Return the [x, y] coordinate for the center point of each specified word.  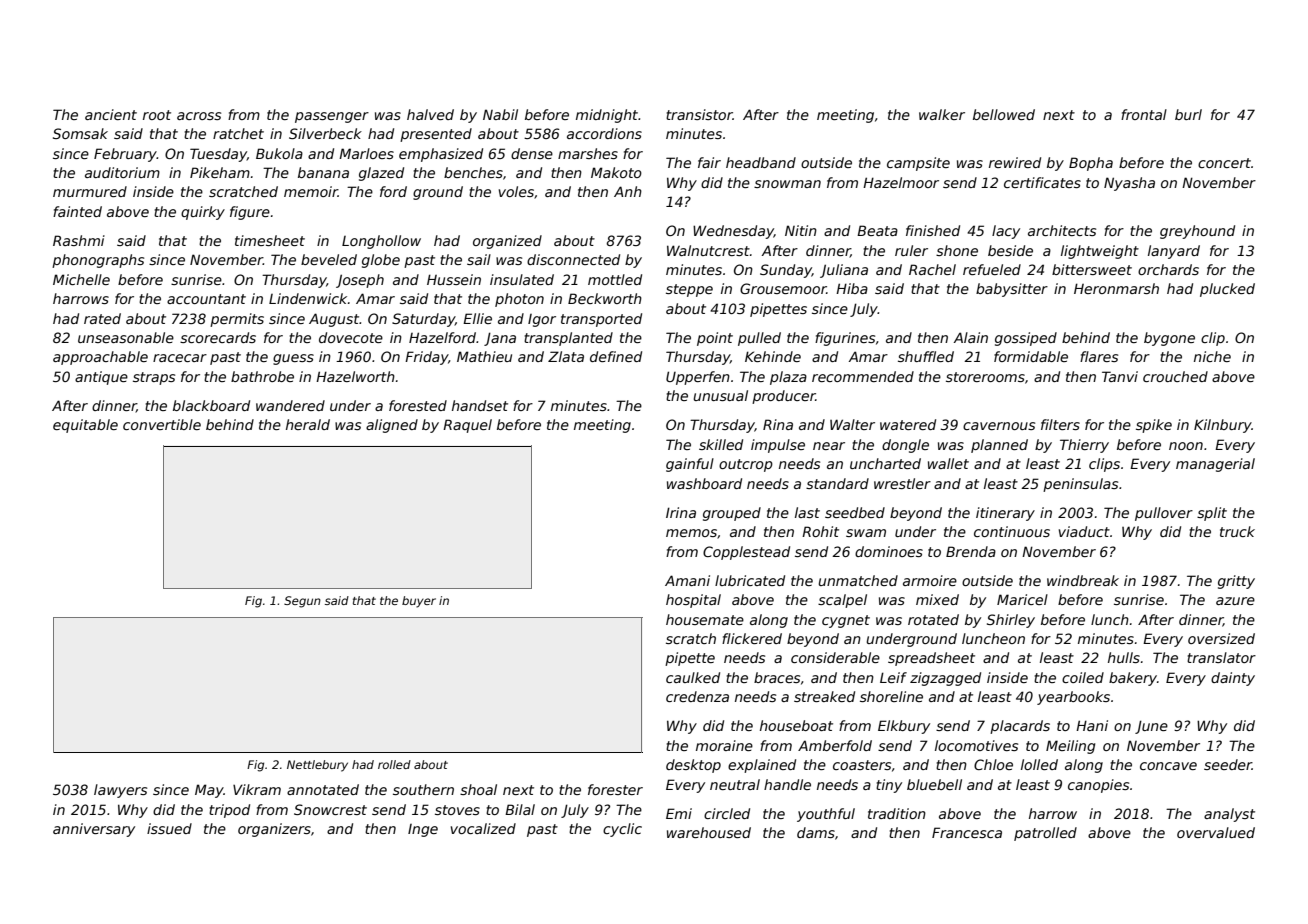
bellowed [1004, 114]
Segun [302, 602]
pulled [759, 339]
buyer [419, 602]
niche [1212, 356]
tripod [229, 811]
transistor [699, 114]
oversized [1221, 638]
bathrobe [262, 376]
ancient [111, 114]
